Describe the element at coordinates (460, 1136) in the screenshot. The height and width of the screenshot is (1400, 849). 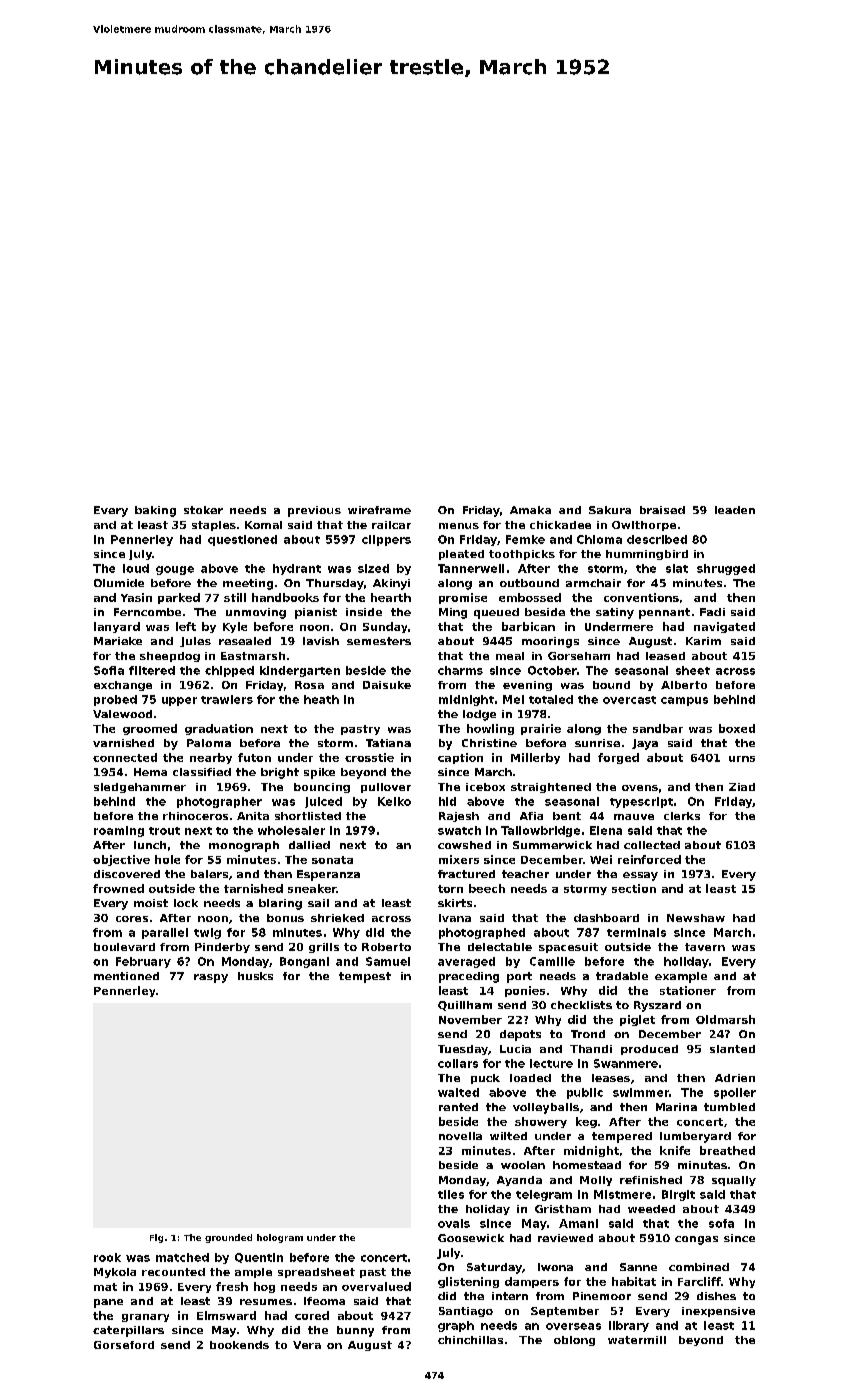
I see `novella` at that location.
